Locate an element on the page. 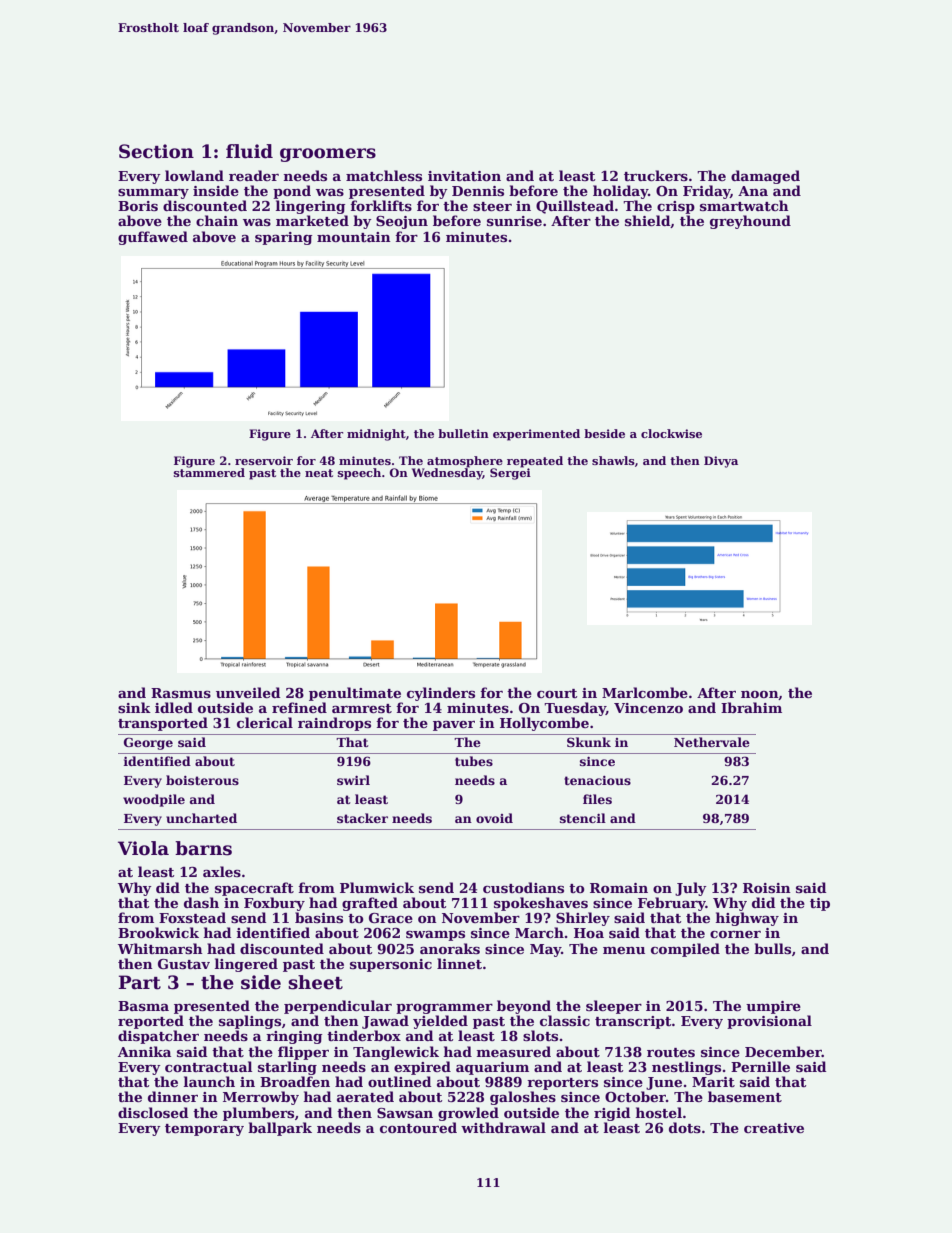 The height and width of the document is (1233, 952). lowland is located at coordinates (194, 175).
